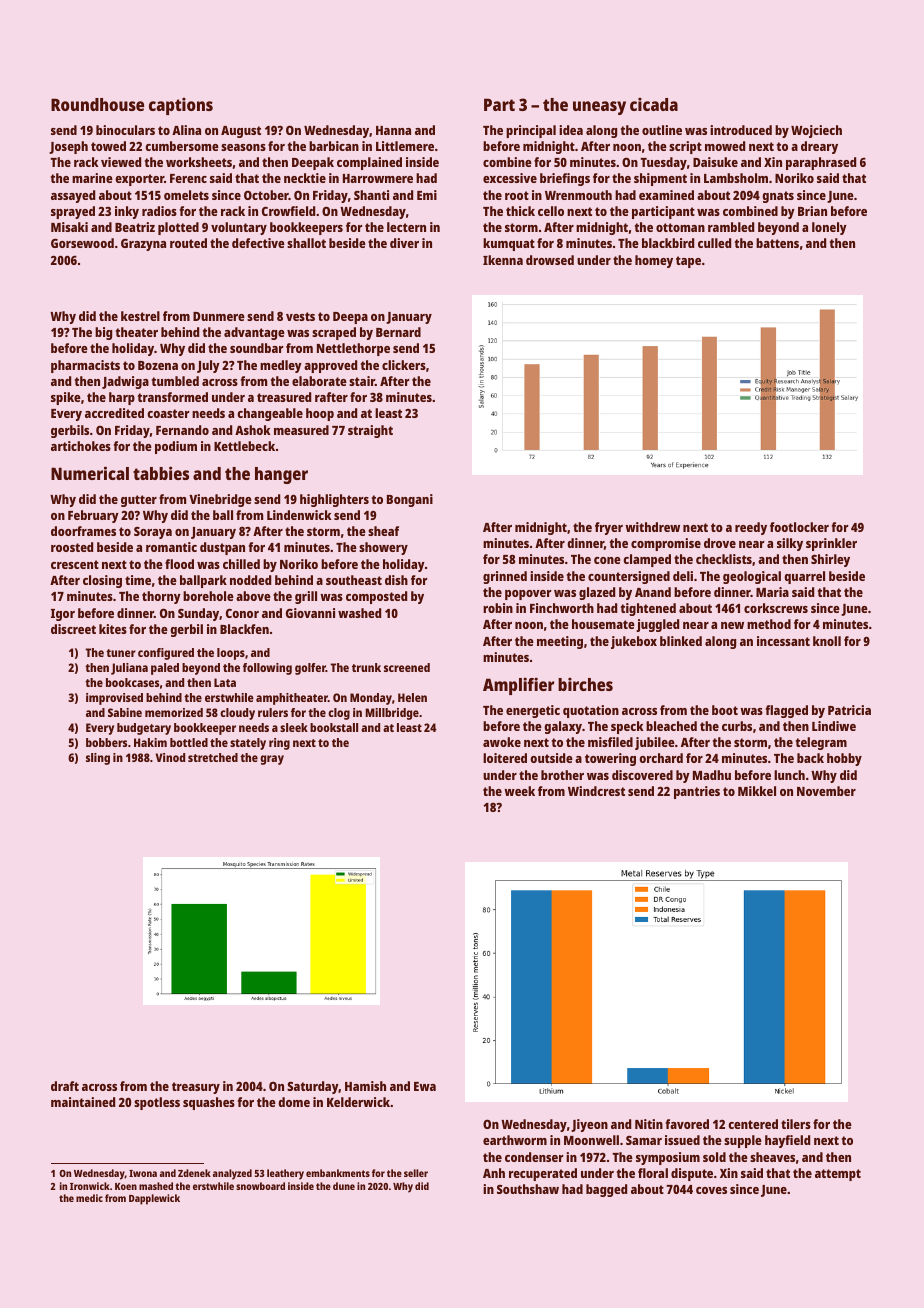 The height and width of the screenshot is (1308, 924). Describe the element at coordinates (157, 1103) in the screenshot. I see `spotless` at that location.
